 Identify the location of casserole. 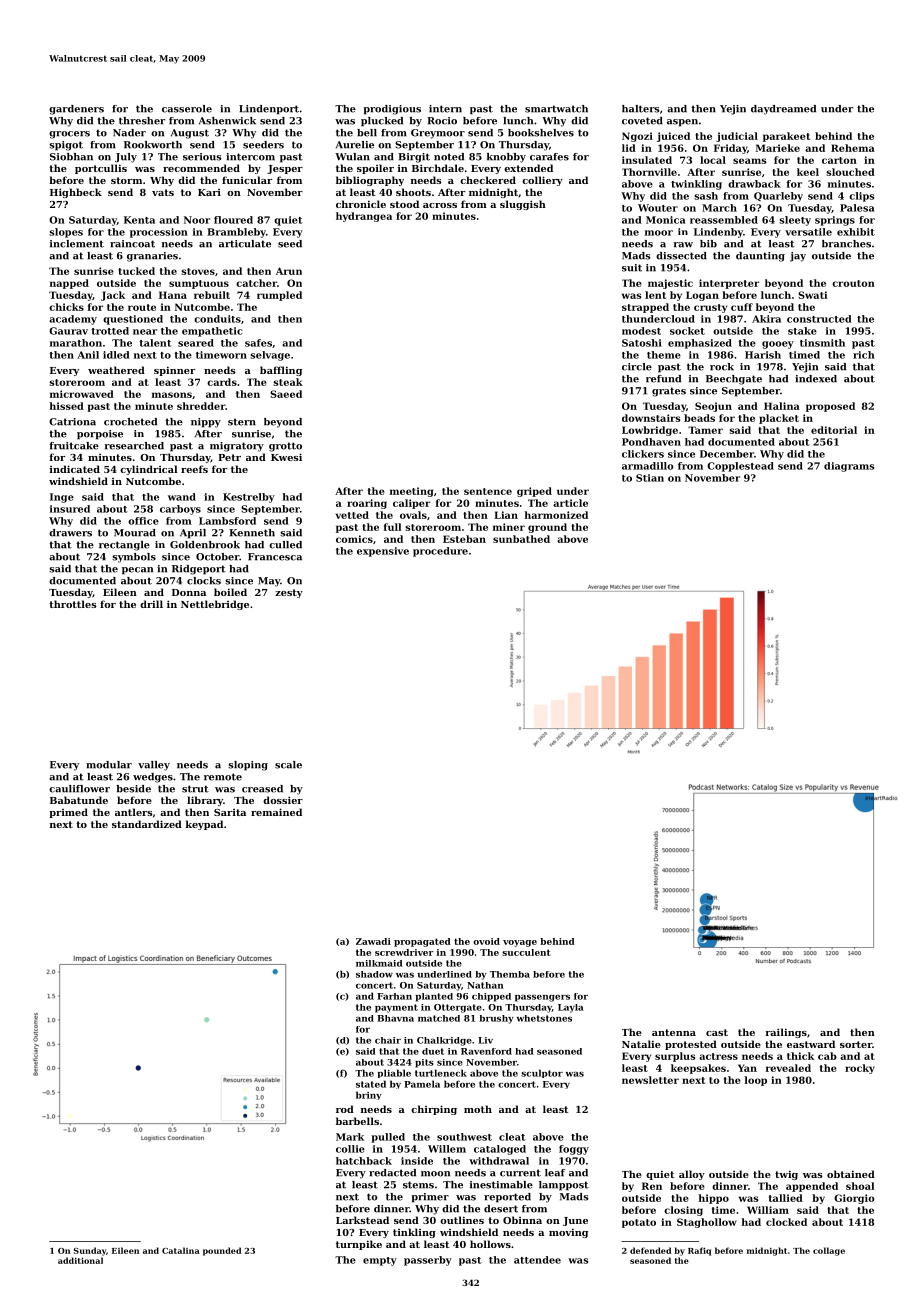
(187, 109).
